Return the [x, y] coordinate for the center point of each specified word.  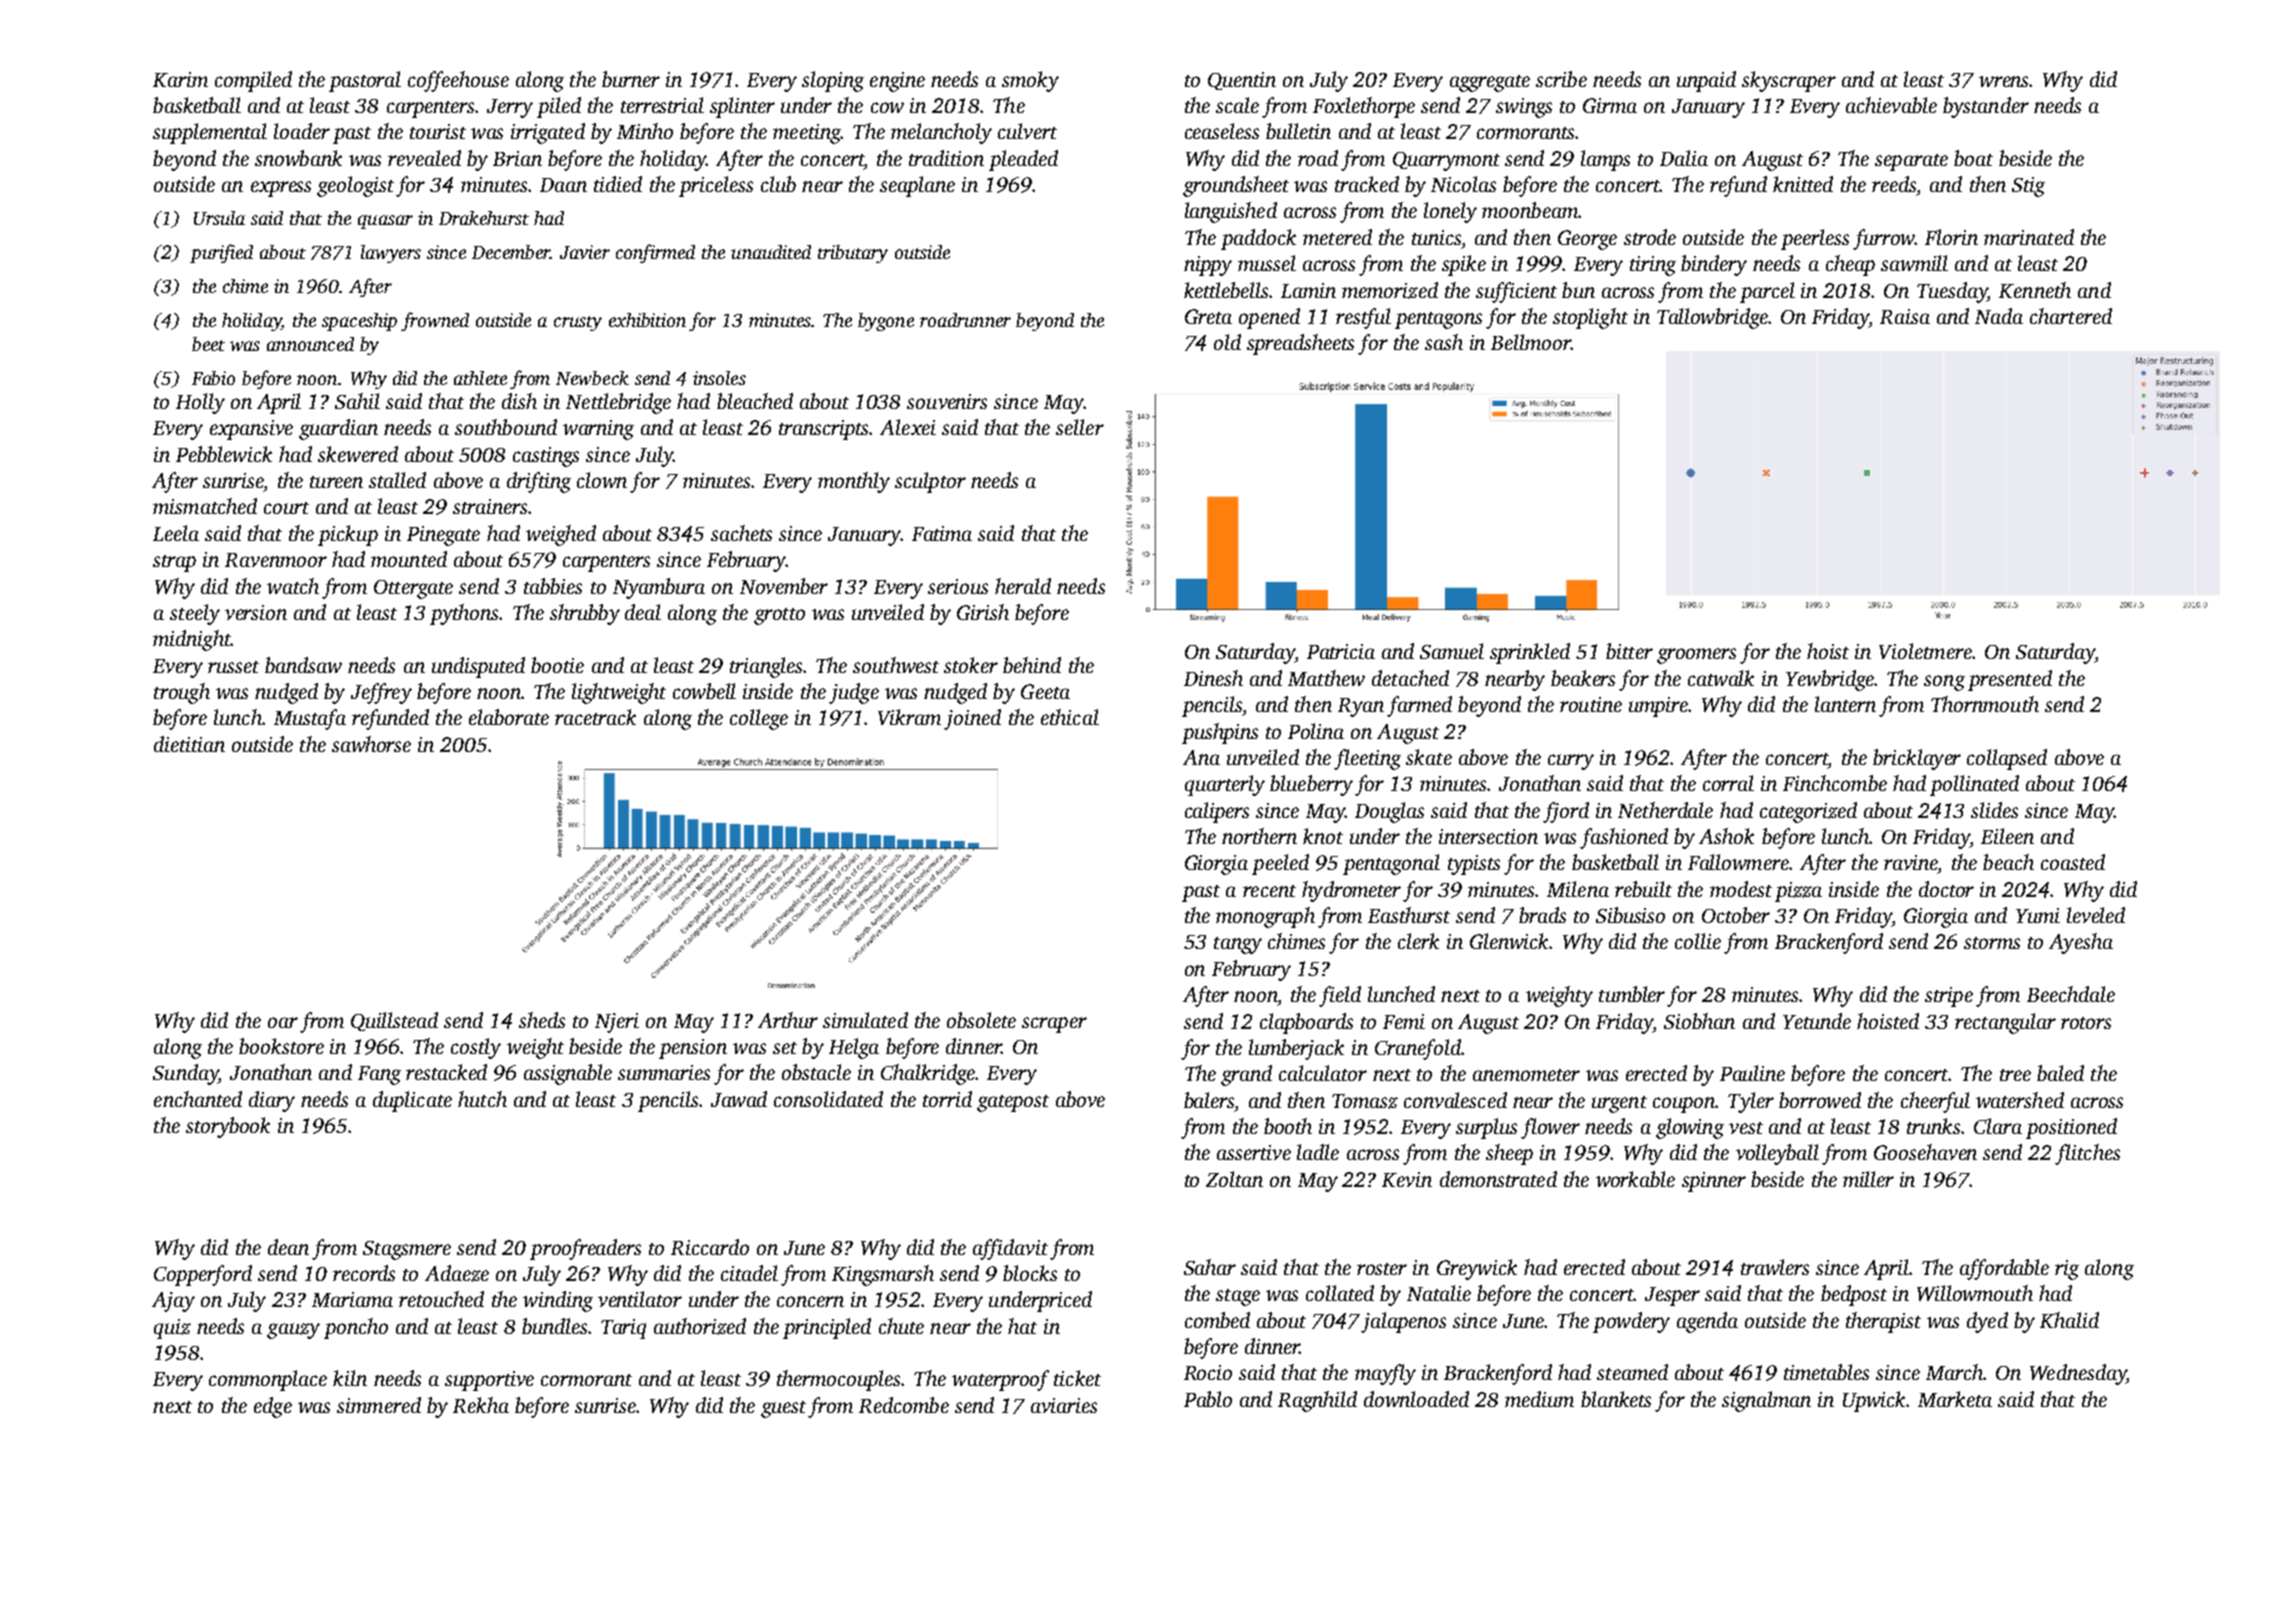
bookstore [281, 1046]
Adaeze [457, 1273]
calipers [1217, 812]
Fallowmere [1738, 862]
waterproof [1000, 1380]
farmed [1419, 706]
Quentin [1242, 81]
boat [1973, 158]
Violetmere [1925, 651]
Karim [180, 79]
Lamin [1308, 290]
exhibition [647, 320]
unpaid [1706, 81]
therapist [1883, 1322]
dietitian [189, 744]
